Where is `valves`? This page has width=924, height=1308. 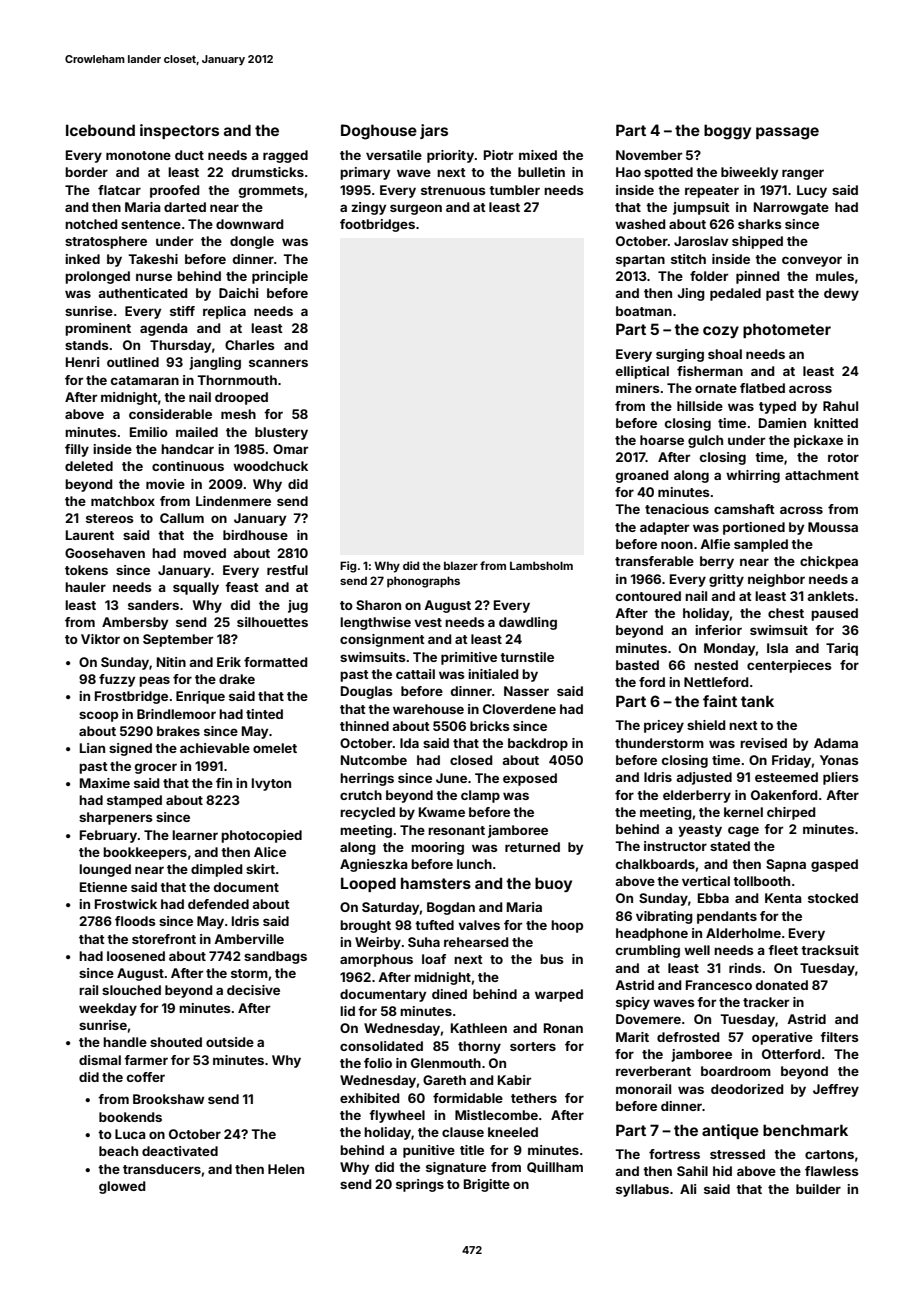
valves is located at coordinates (479, 925).
